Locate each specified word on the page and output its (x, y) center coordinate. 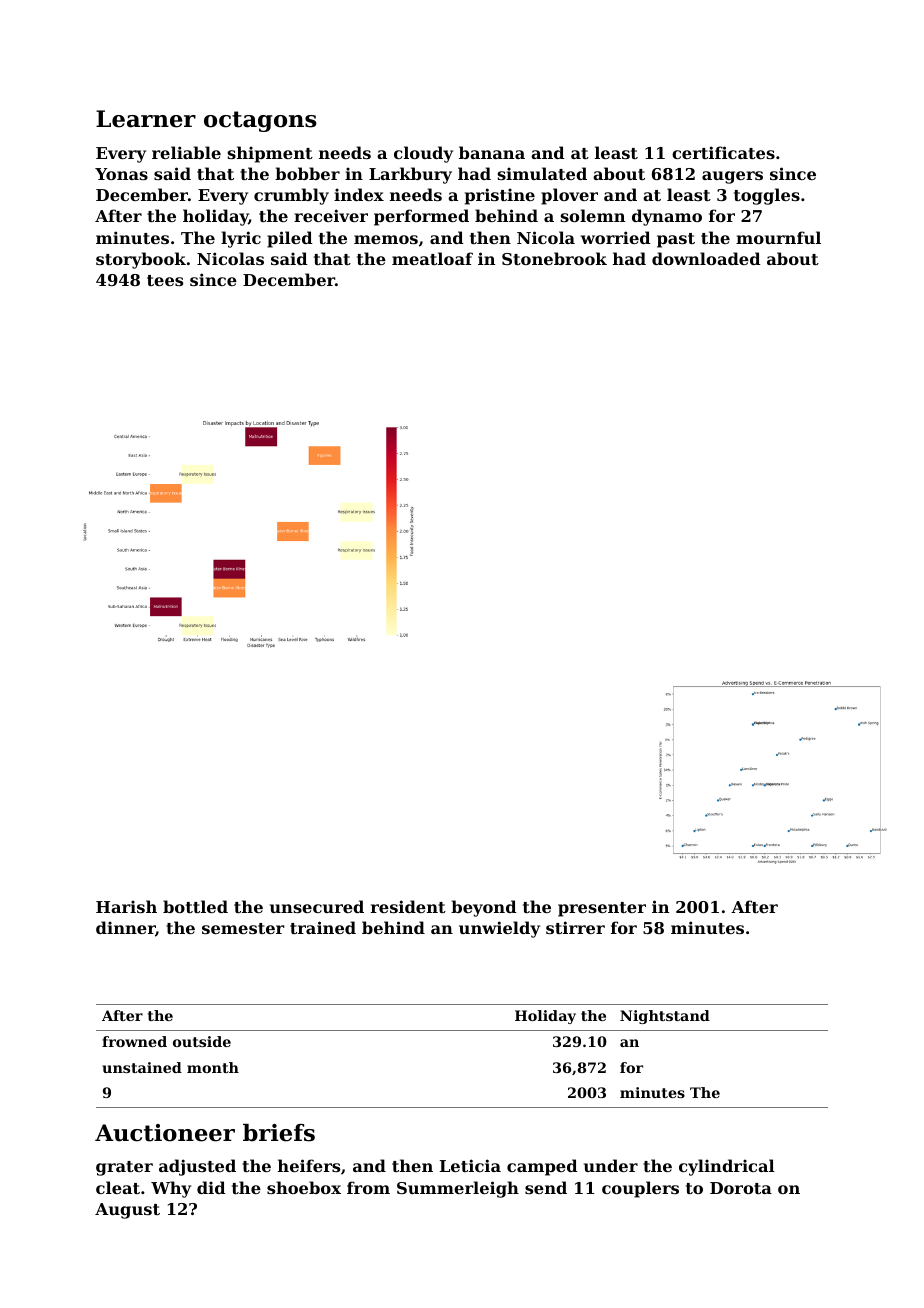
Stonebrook (554, 258)
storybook (141, 260)
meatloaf (432, 258)
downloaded (706, 258)
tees (165, 280)
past (676, 240)
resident (408, 906)
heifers (309, 1165)
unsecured (317, 906)
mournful (778, 237)
